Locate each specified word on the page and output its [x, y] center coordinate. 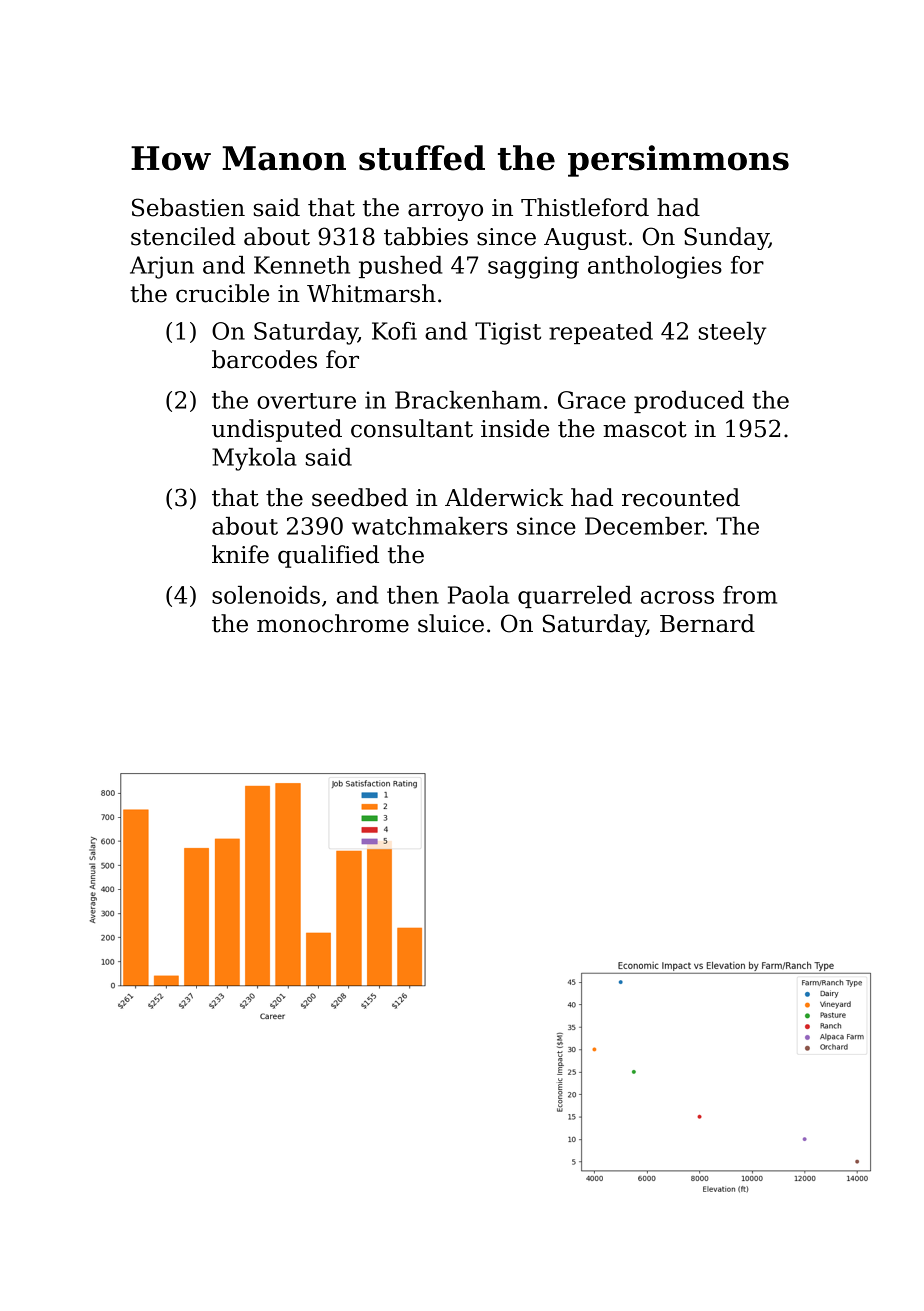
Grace [592, 400]
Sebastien [188, 207]
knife [240, 554]
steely [732, 333]
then [413, 595]
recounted [681, 497]
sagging [533, 267]
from [750, 595]
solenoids [266, 595]
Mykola [254, 459]
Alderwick [504, 497]
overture [306, 401]
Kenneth [302, 265]
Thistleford [585, 207]
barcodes [264, 359]
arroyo [445, 212]
